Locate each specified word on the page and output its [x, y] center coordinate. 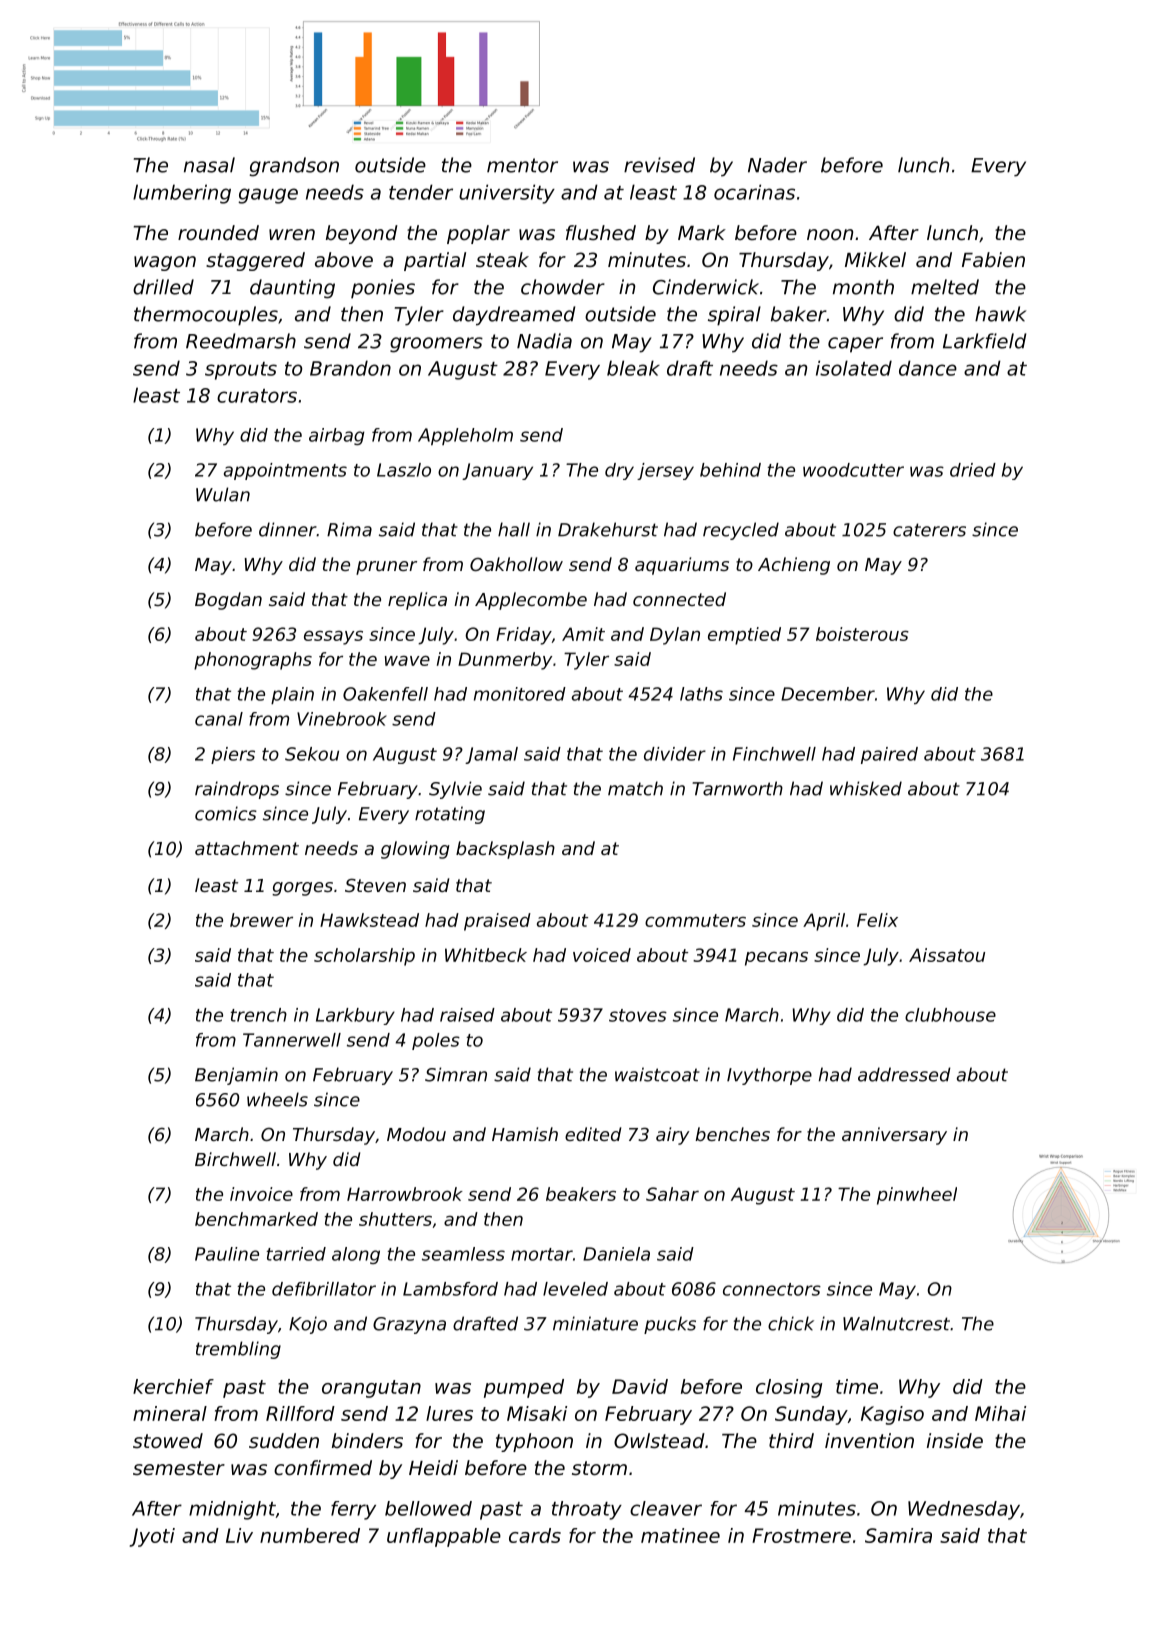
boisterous [862, 634]
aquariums [682, 566]
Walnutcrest [896, 1323]
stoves [638, 1015]
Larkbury [355, 1016]
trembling [238, 1350]
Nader [777, 165]
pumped [524, 1388]
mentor [522, 165]
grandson [294, 167]
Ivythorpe [769, 1076]
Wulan [223, 494]
